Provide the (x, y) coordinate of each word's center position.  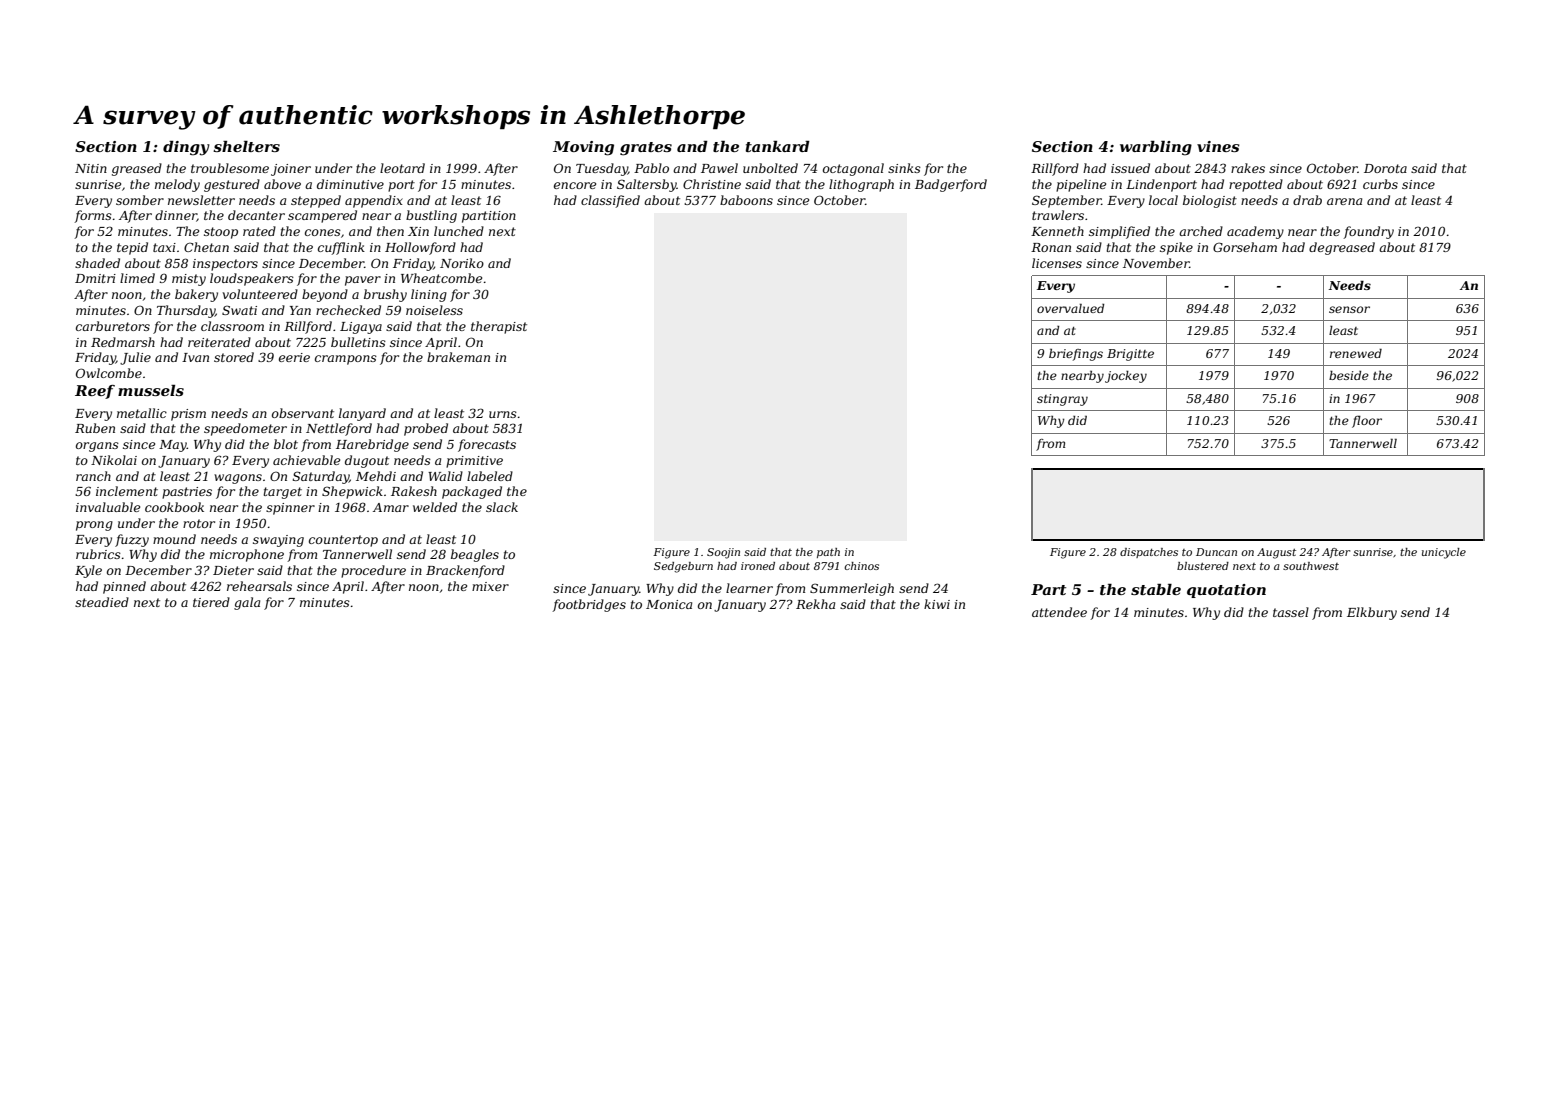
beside (1349, 375)
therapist (499, 327)
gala (247, 603)
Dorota (1385, 168)
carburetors (113, 326)
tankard (778, 146)
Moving (583, 148)
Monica (669, 604)
